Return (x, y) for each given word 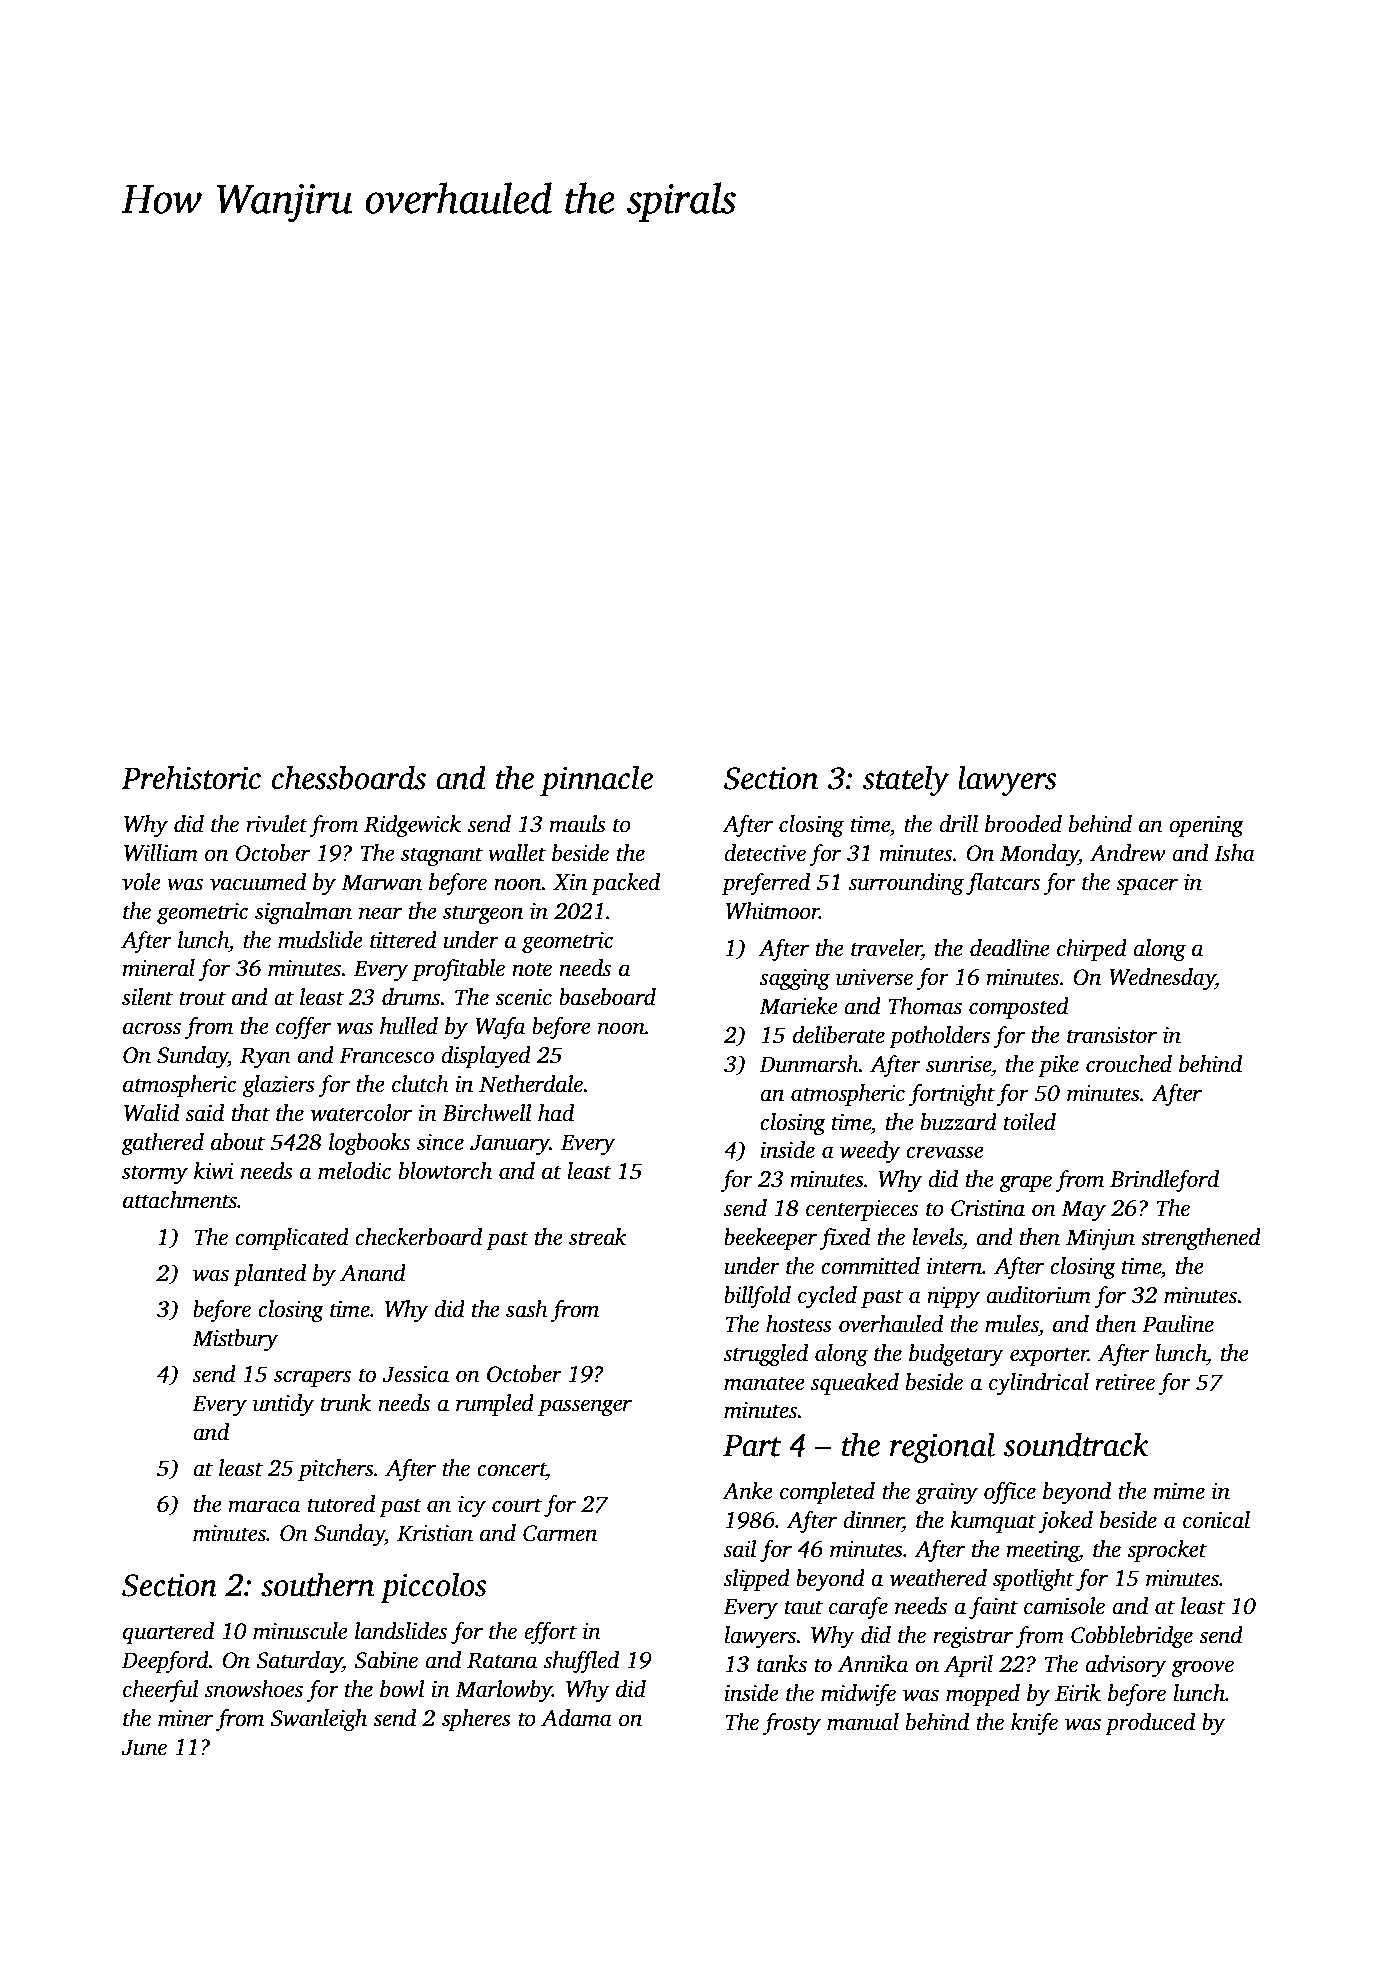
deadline (1009, 948)
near (380, 913)
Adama (576, 1718)
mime (1179, 1491)
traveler (886, 949)
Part (752, 1445)
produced (1150, 1724)
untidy (283, 1405)
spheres (476, 1720)
